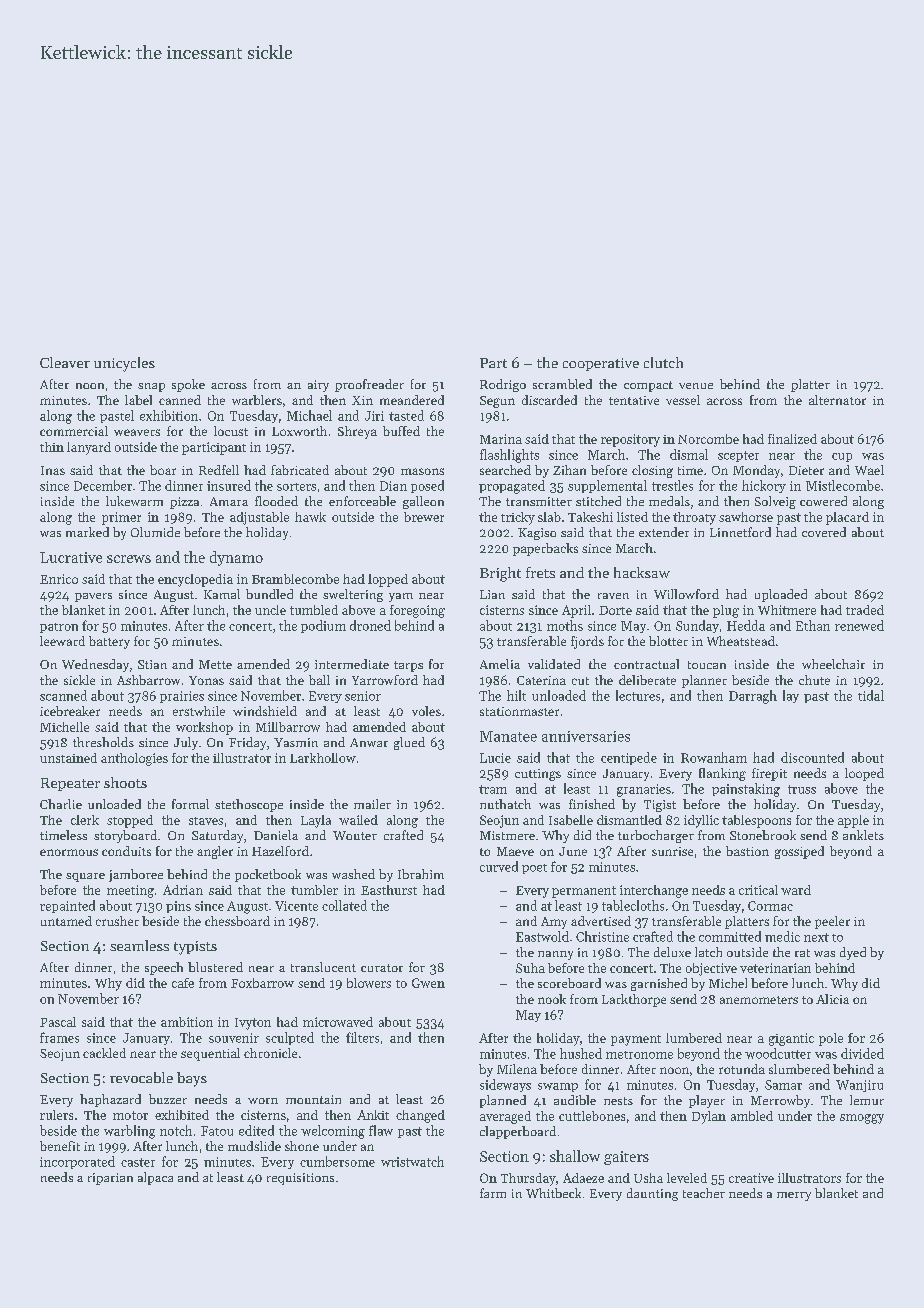  I want to click on uploaded, so click(781, 595).
